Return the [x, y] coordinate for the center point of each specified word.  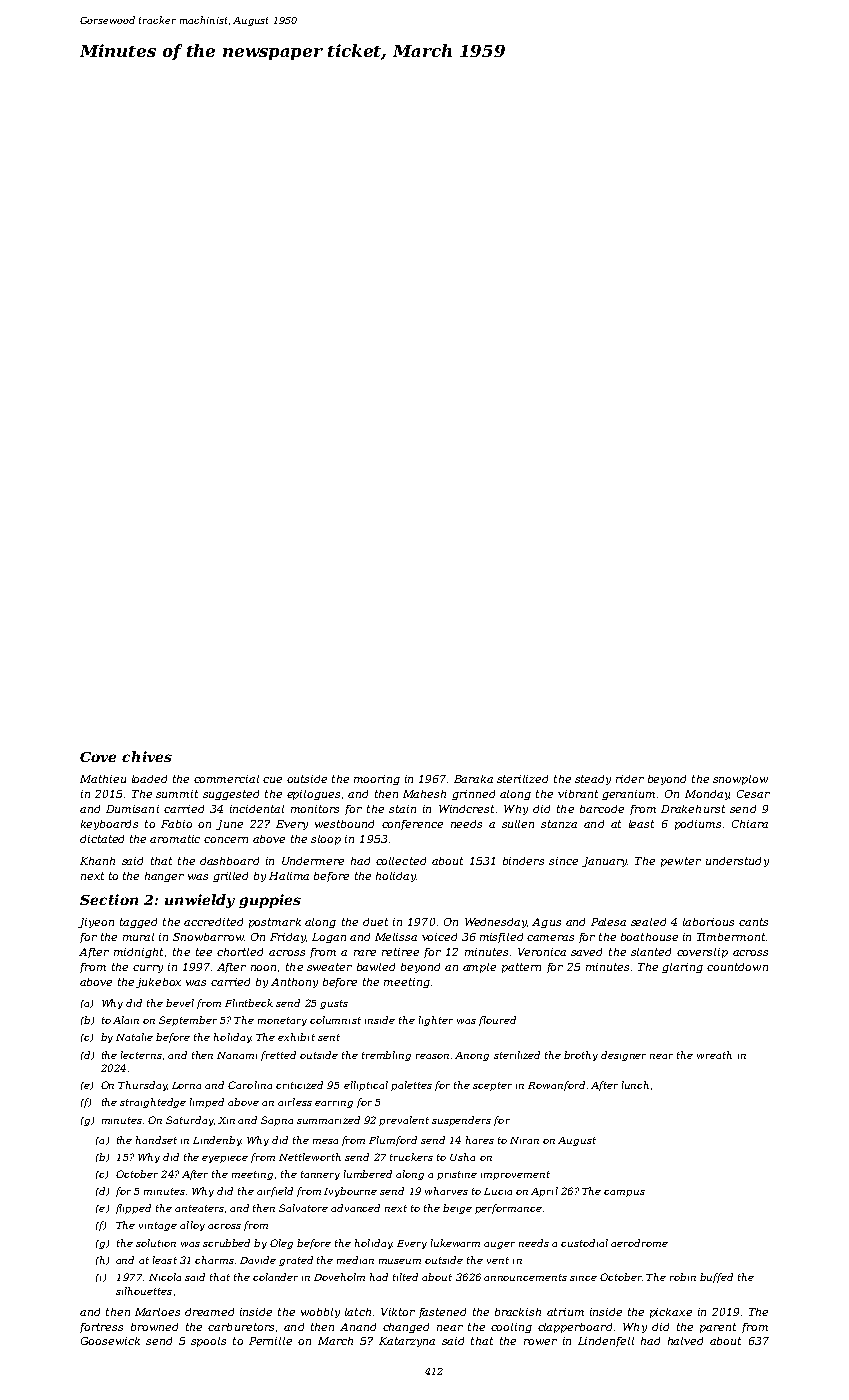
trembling [386, 1056]
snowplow [740, 780]
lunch [635, 1085]
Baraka [473, 779]
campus [624, 1193]
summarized [328, 1120]
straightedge [153, 1103]
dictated [102, 839]
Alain [126, 1020]
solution [156, 1243]
